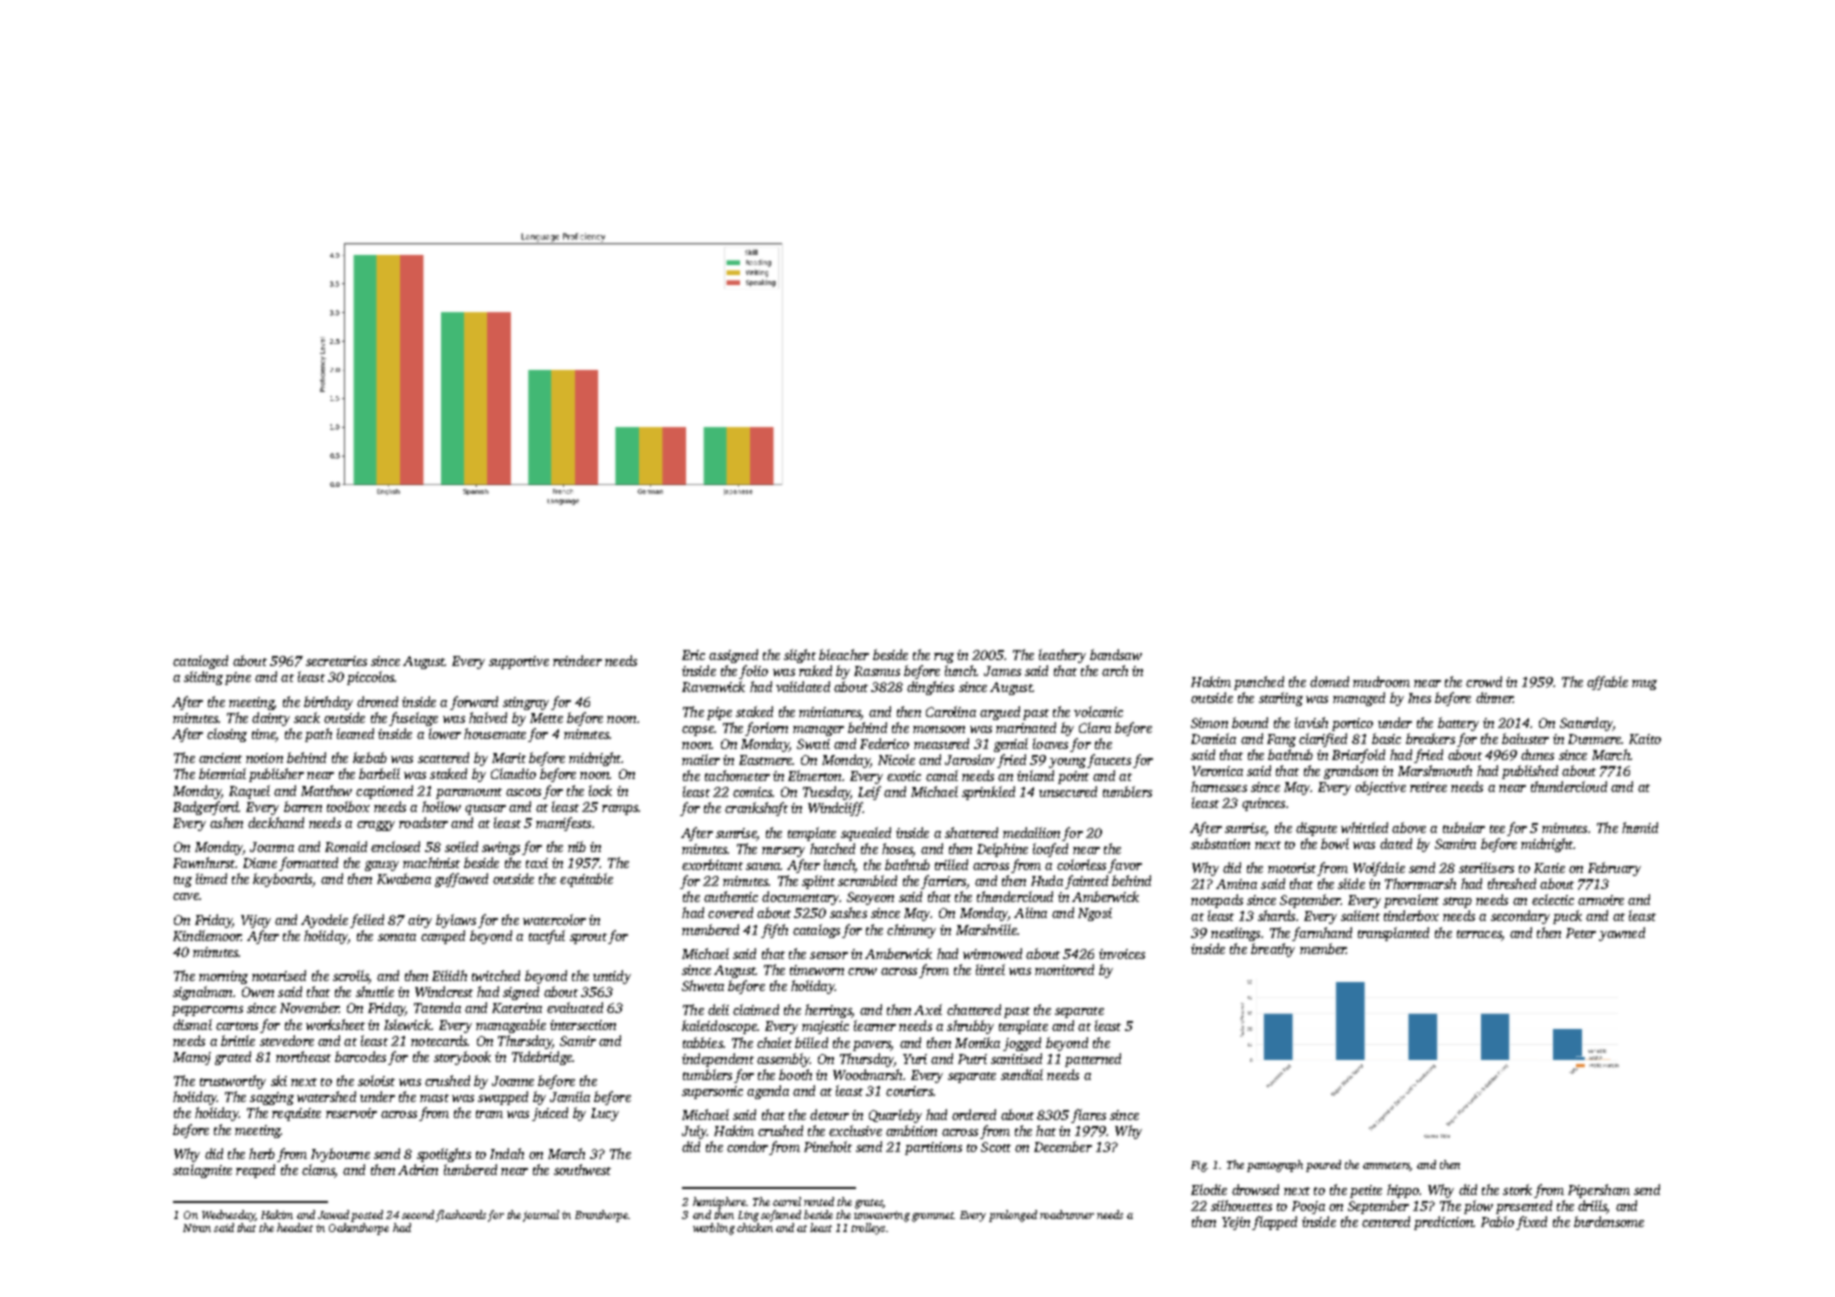 The width and height of the screenshot is (1835, 1297). I want to click on posted, so click(367, 1216).
